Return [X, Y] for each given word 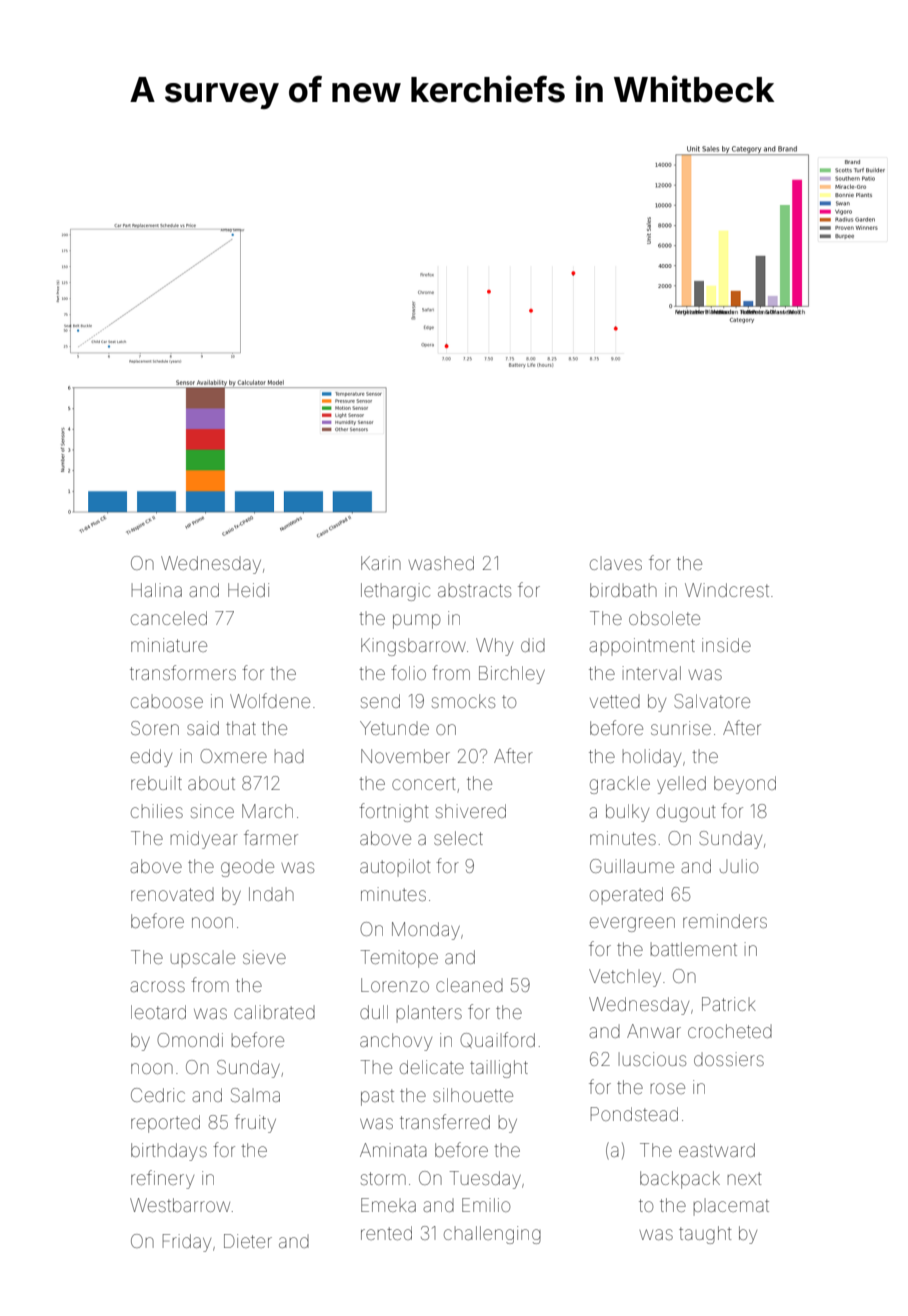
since [212, 811]
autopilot [395, 867]
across [157, 986]
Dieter [248, 1241]
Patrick [729, 1004]
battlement [694, 949]
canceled [169, 618]
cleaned [469, 985]
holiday [652, 758]
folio [408, 672]
